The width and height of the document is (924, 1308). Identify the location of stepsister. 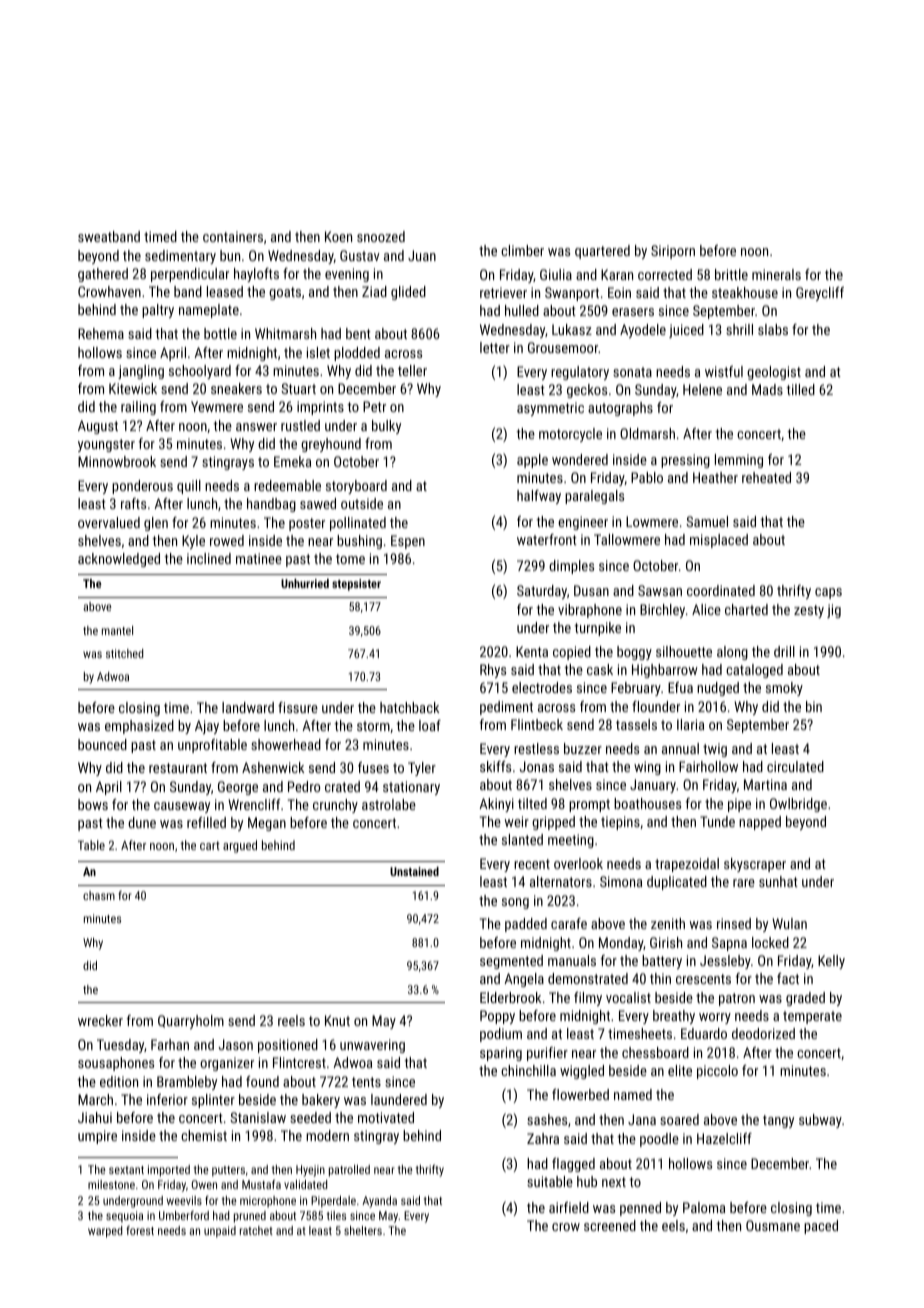
(356, 585).
